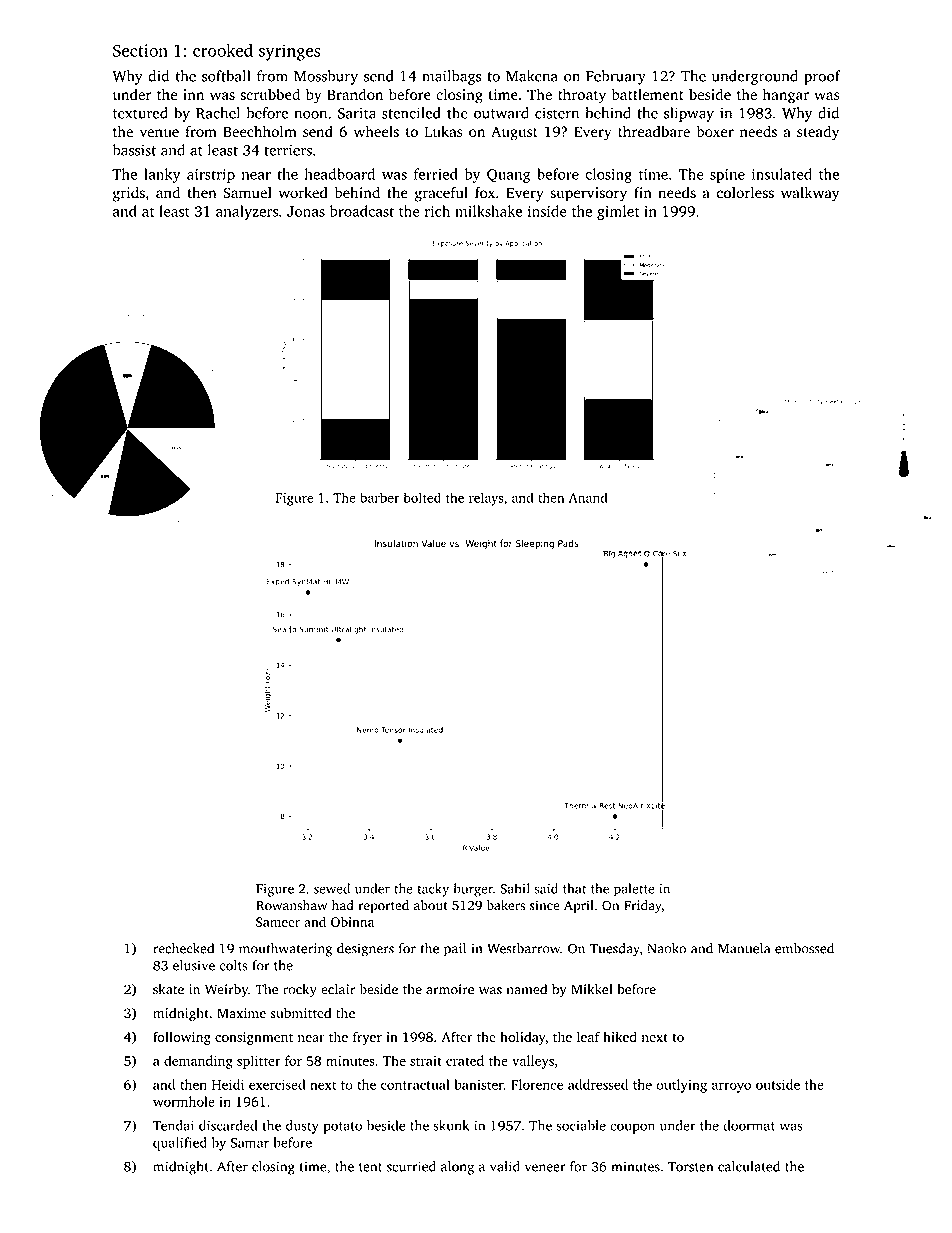 This screenshot has width=952, height=1233. Describe the element at coordinates (422, 497) in the screenshot. I see `bolted` at that location.
